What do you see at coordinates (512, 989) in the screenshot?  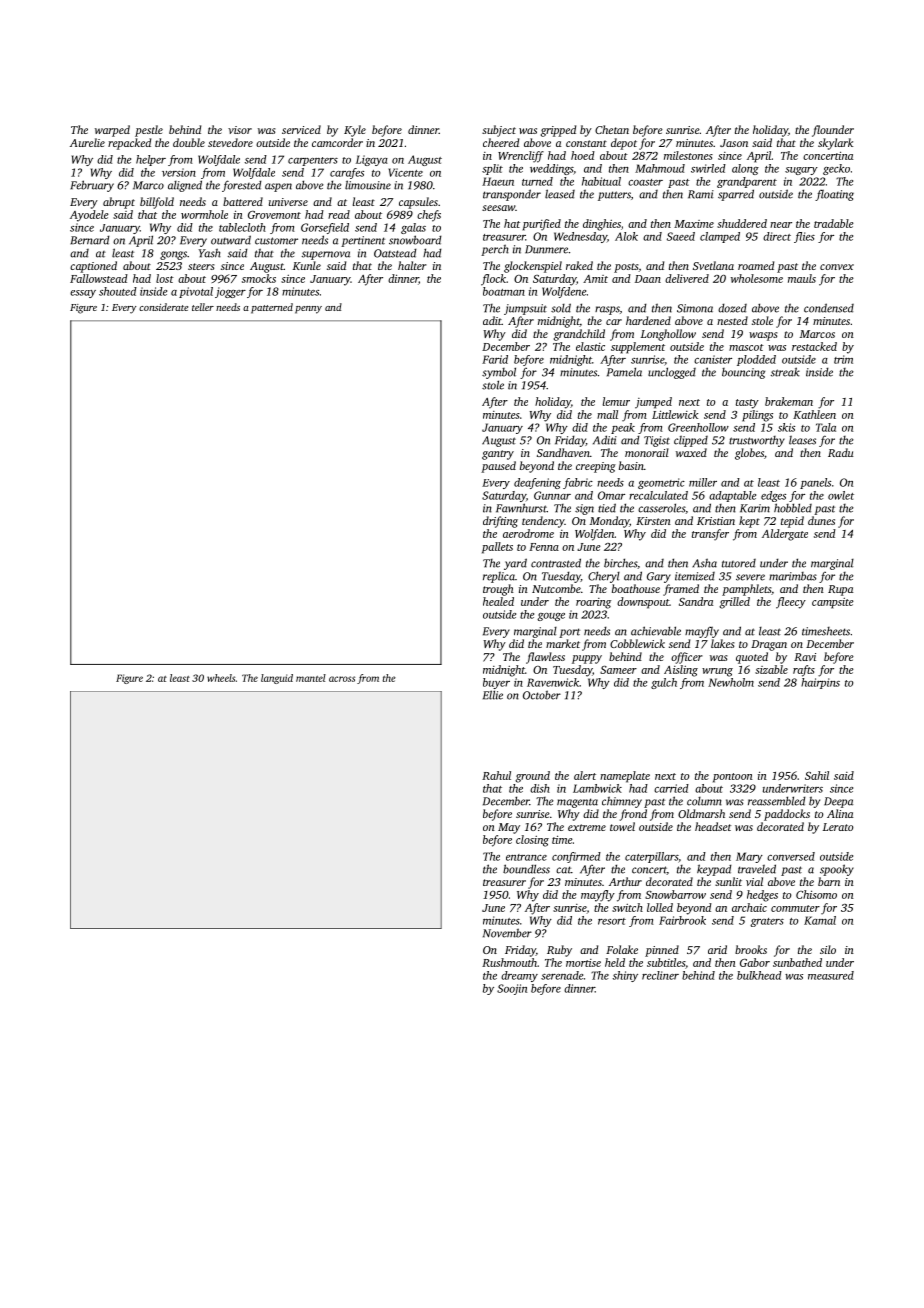 I see `Soojin` at bounding box center [512, 989].
